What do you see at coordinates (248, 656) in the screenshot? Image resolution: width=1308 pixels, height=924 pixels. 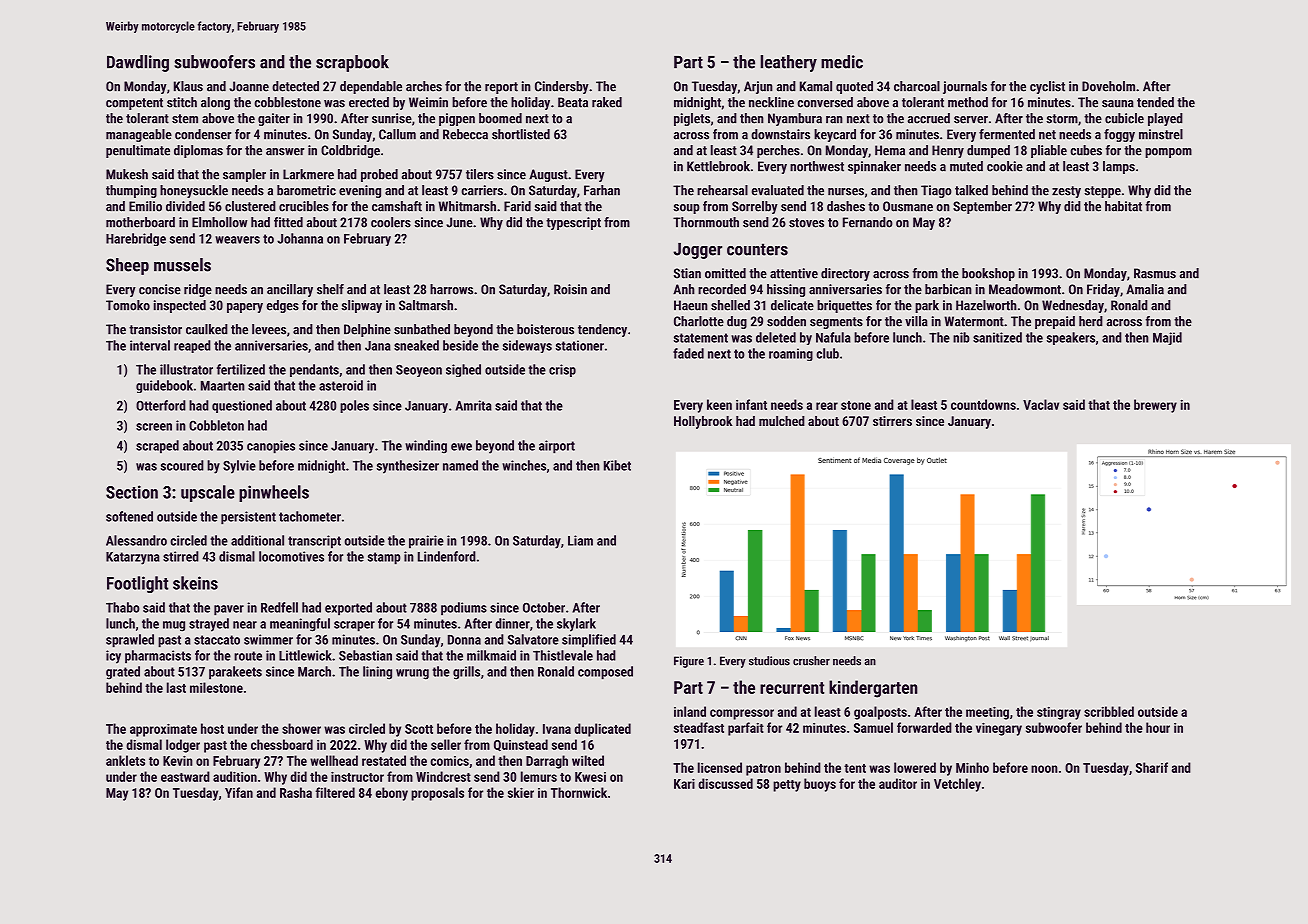 I see `route` at bounding box center [248, 656].
